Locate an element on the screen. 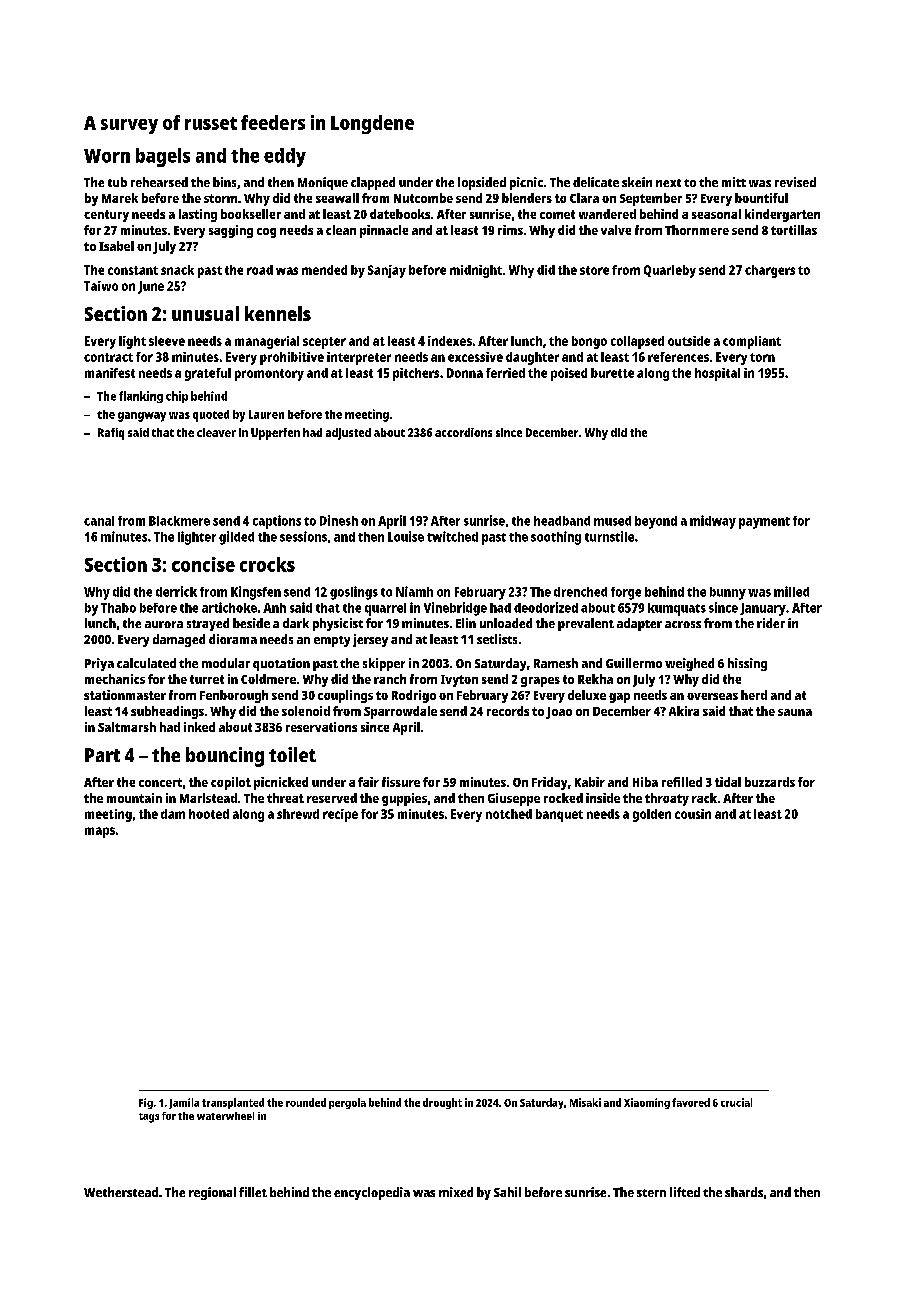 Image resolution: width=908 pixels, height=1316 pixels. compliant is located at coordinates (752, 342).
